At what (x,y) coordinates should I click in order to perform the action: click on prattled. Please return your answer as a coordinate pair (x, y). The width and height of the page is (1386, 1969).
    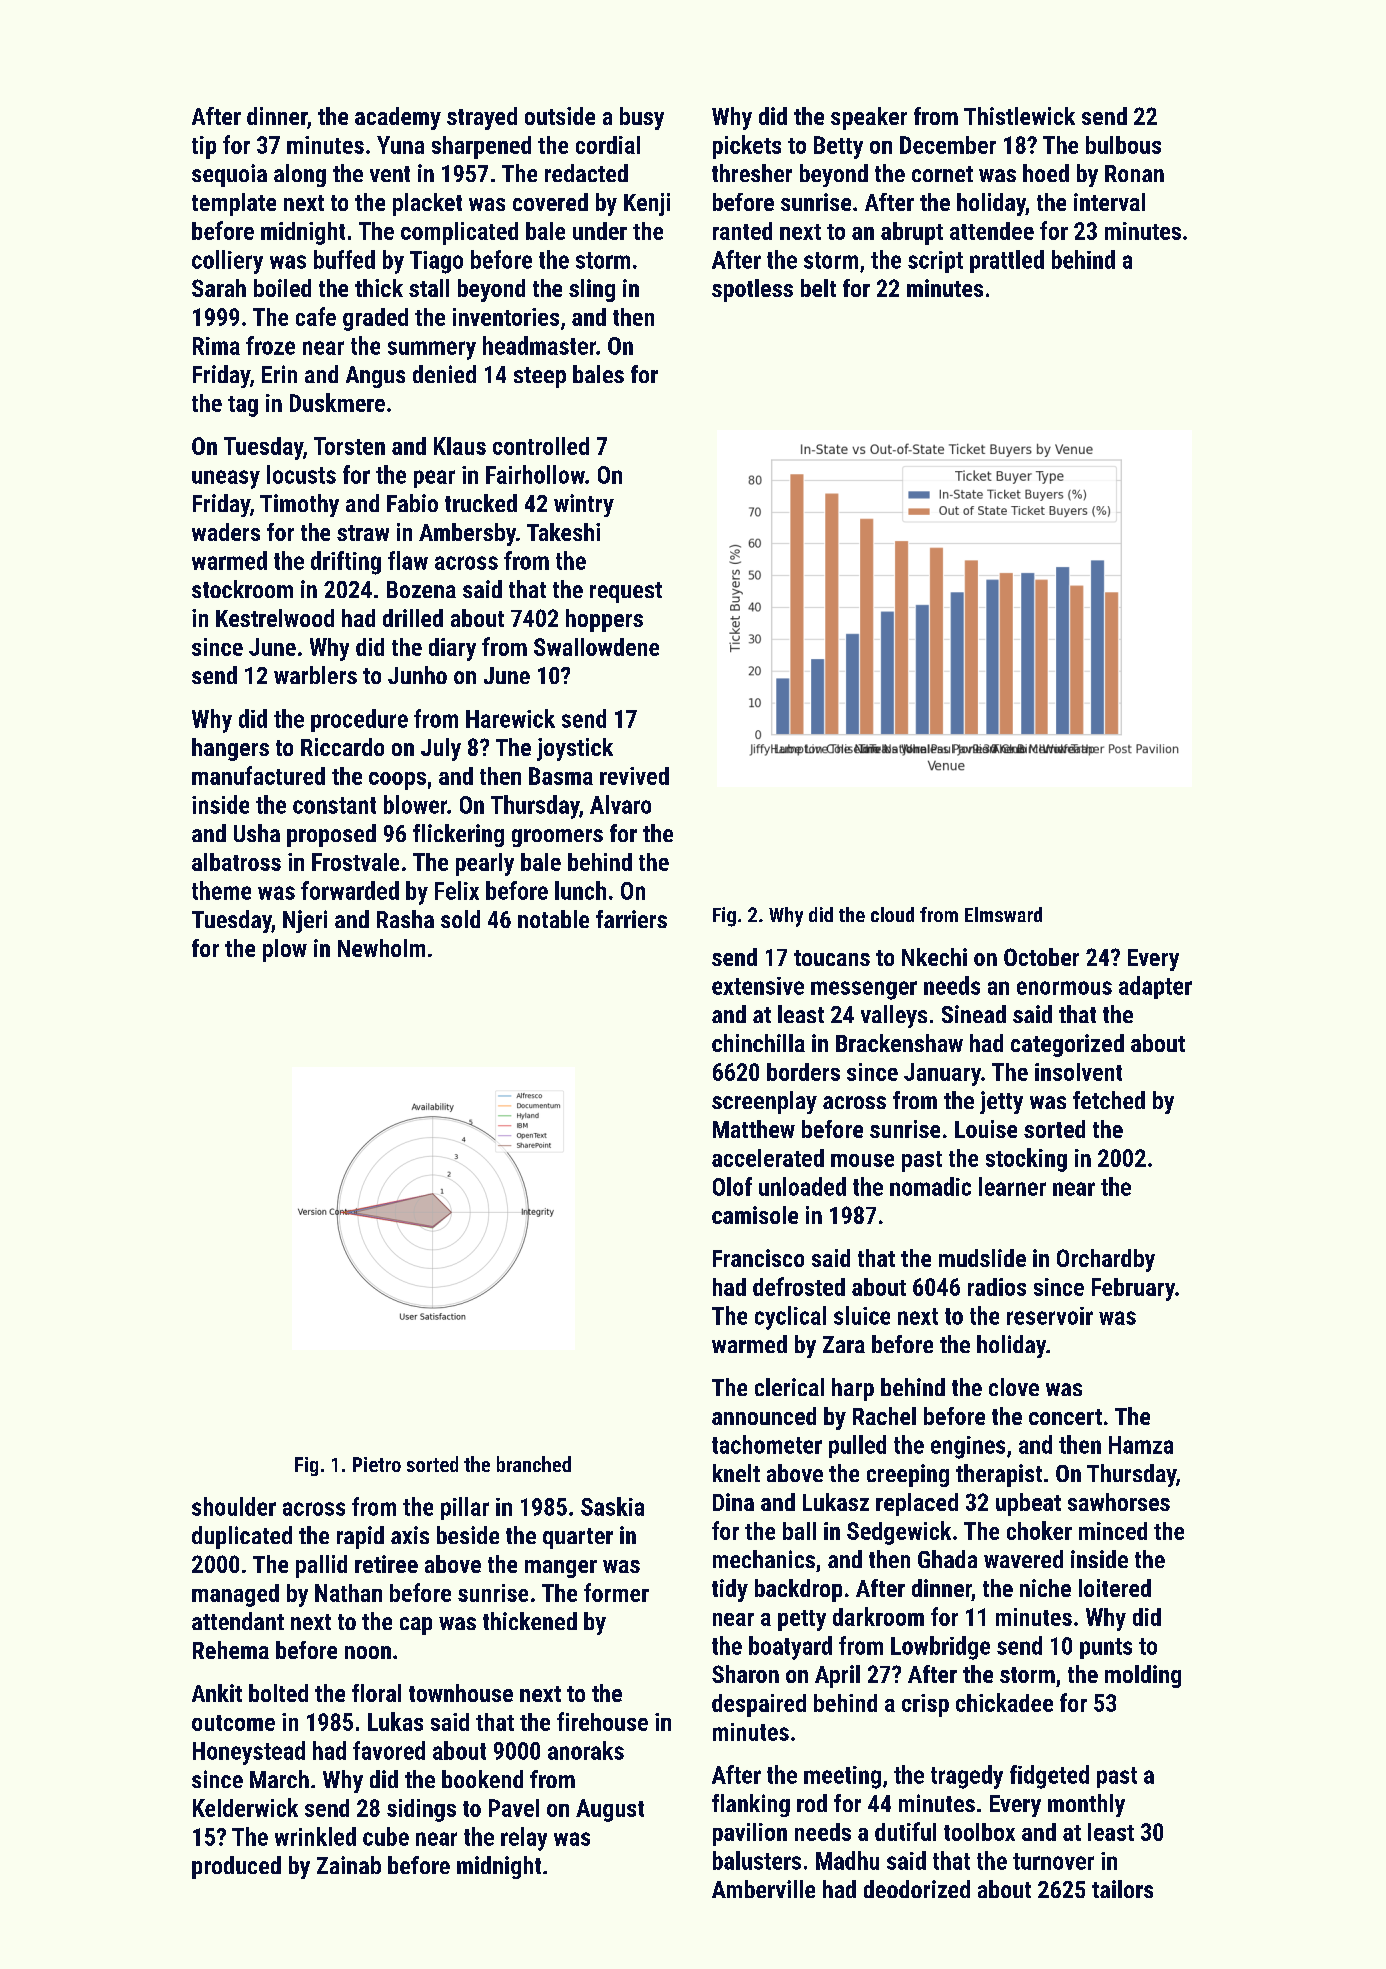
    Looking at the image, I should click on (1007, 261).
